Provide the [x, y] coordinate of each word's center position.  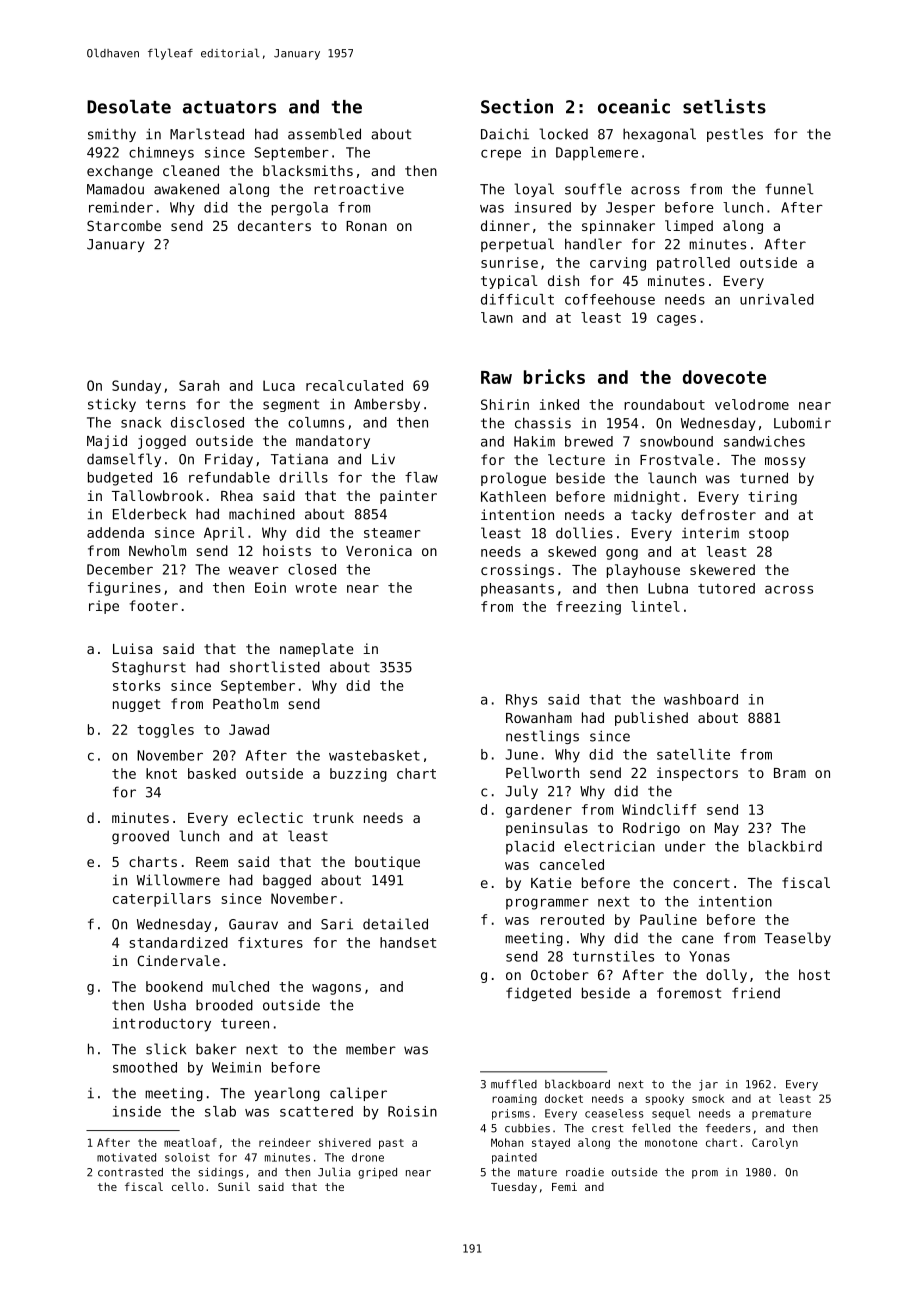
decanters [274, 225]
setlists [724, 106]
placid [530, 848]
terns [166, 404]
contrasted [130, 1172]
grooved [140, 837]
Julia [334, 1172]
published [651, 719]
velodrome [752, 404]
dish [563, 280]
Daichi [505, 134]
